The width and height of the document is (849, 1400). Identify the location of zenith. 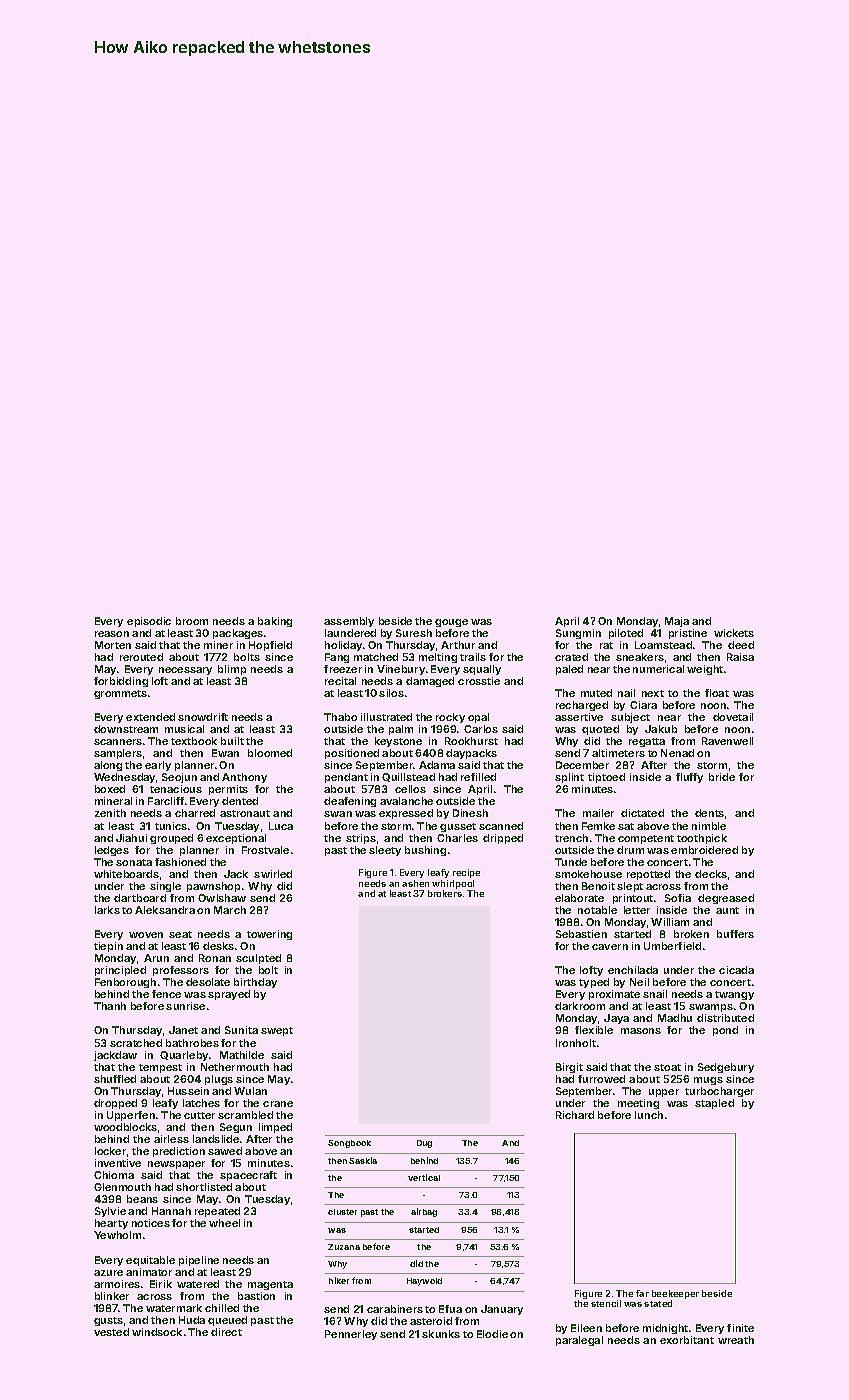
(110, 813).
